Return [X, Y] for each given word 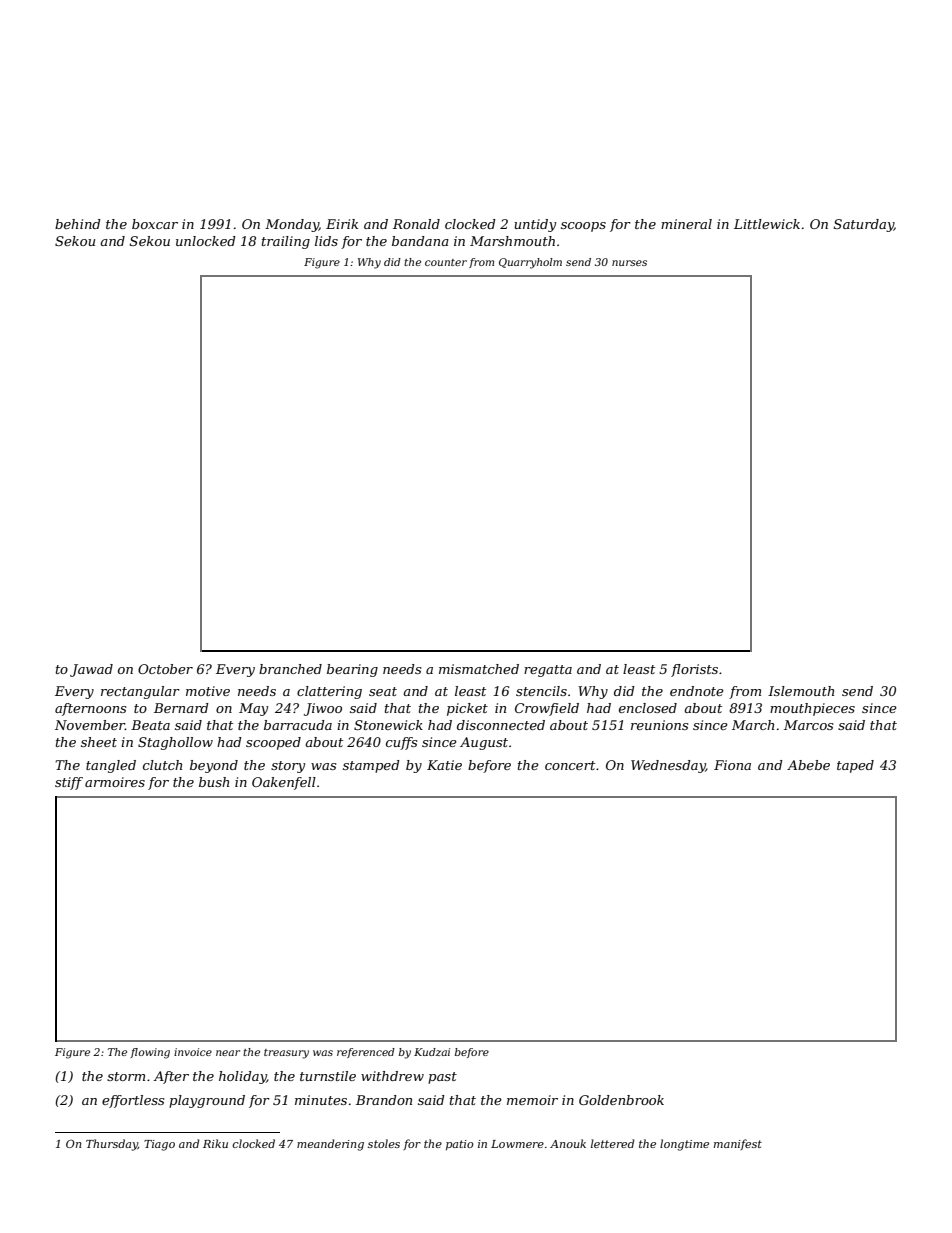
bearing [352, 670]
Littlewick [767, 224]
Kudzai [432, 1052]
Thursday [112, 1145]
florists [694, 670]
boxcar [155, 224]
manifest [738, 1144]
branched [290, 669]
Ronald [416, 224]
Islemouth [801, 691]
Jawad [91, 670]
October [165, 669]
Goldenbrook [621, 1100]
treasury [286, 1054]
